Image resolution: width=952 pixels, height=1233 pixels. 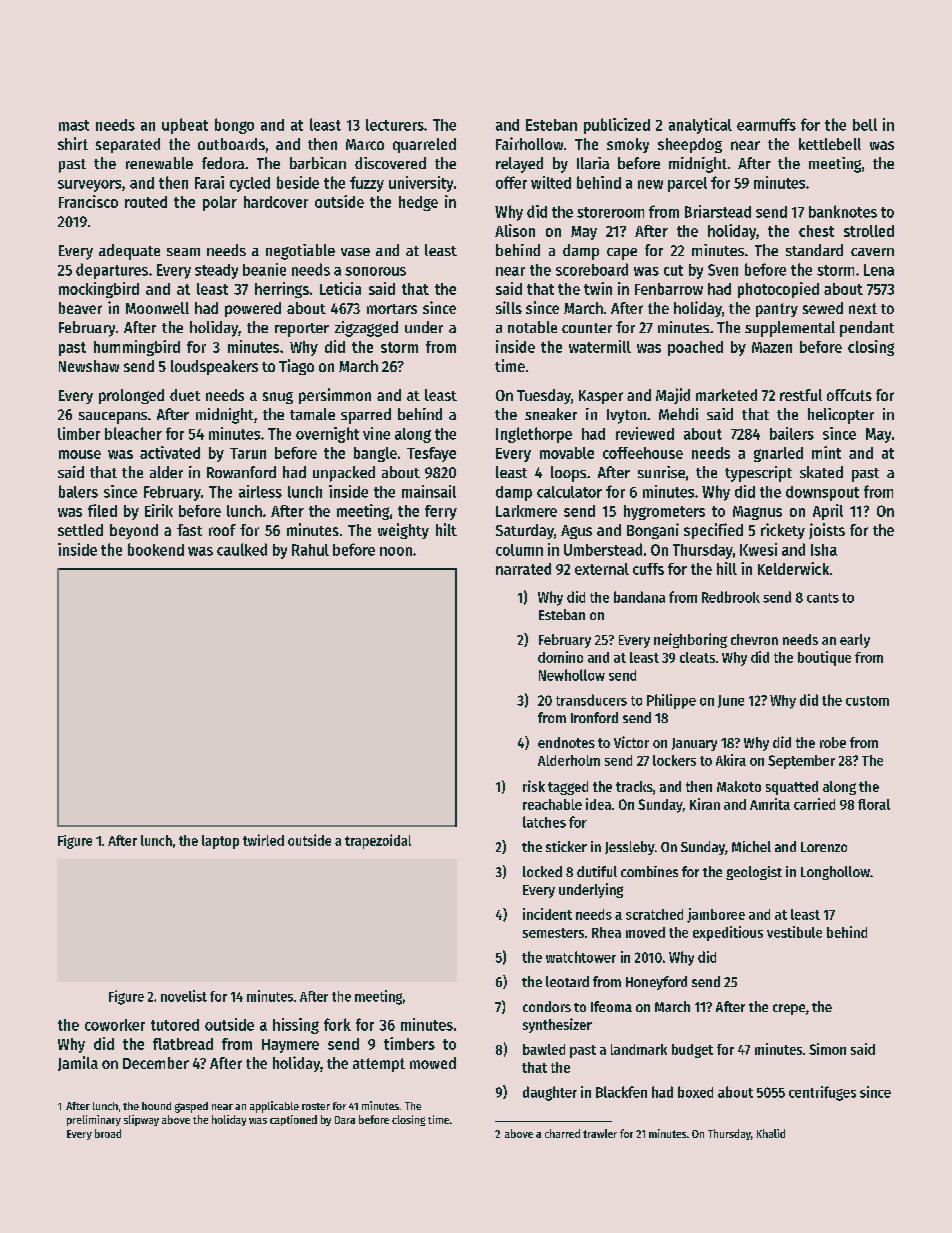 What do you see at coordinates (108, 1133) in the screenshot?
I see `broad` at bounding box center [108, 1133].
